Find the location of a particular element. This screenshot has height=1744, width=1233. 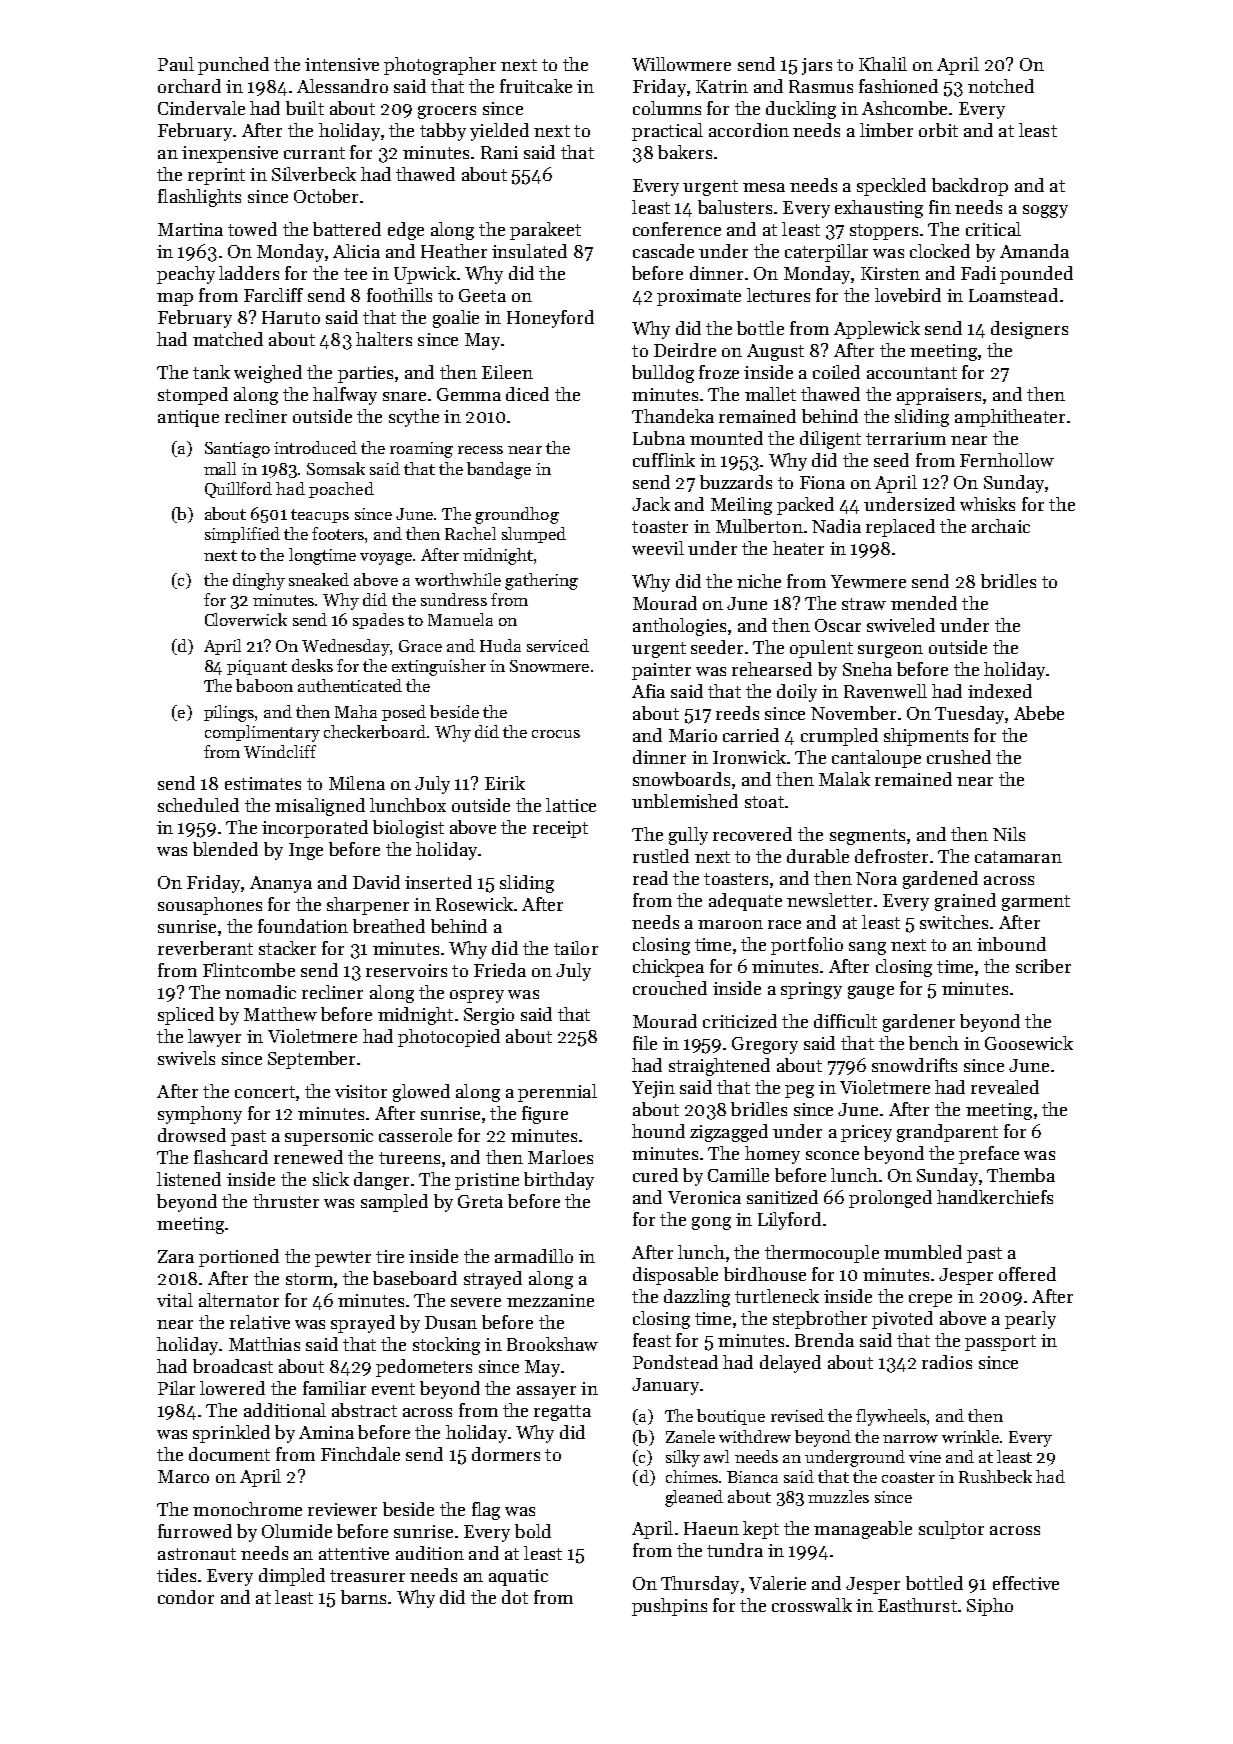

pivoted is located at coordinates (902, 1320).
